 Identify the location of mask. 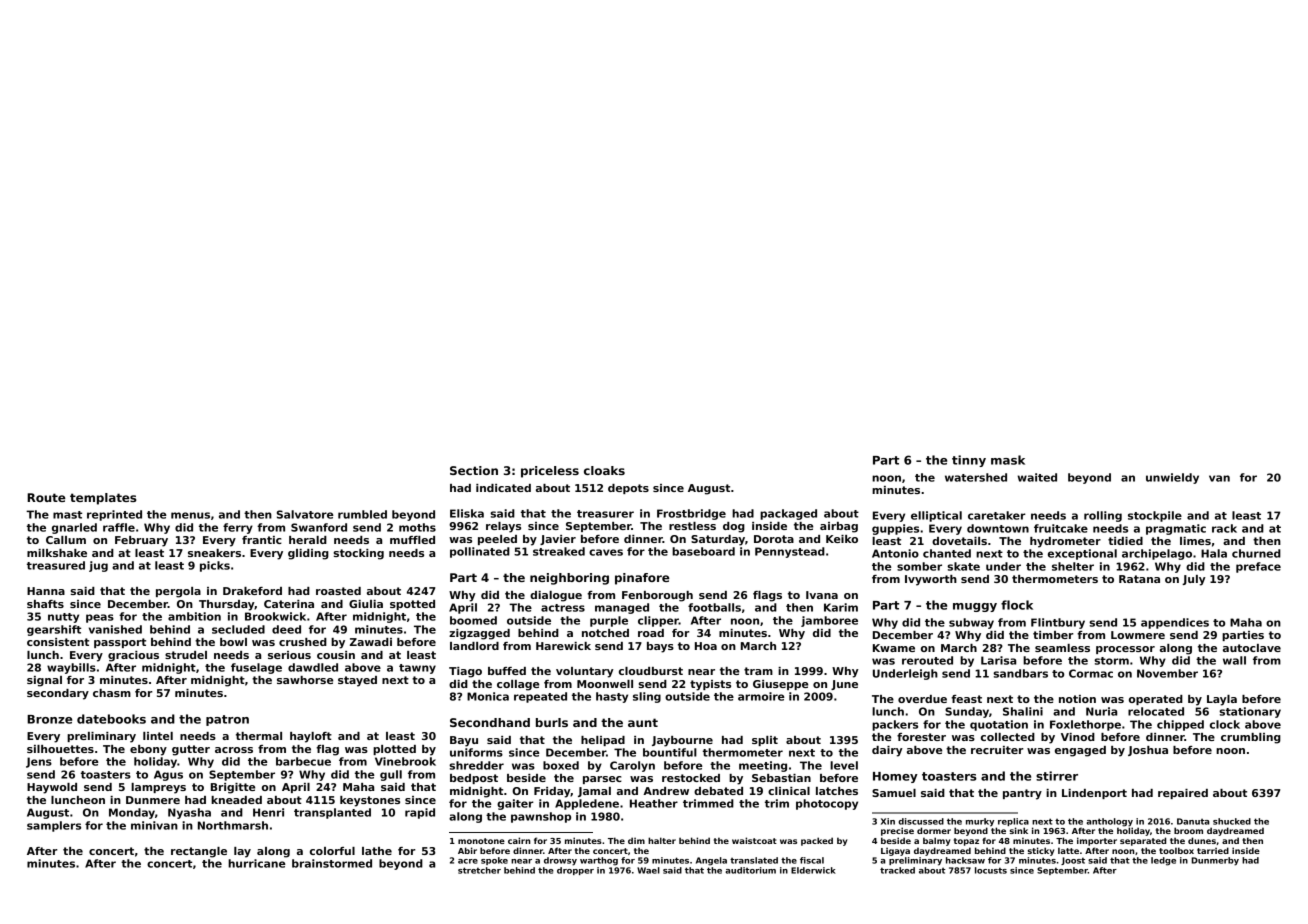
(1008, 460).
